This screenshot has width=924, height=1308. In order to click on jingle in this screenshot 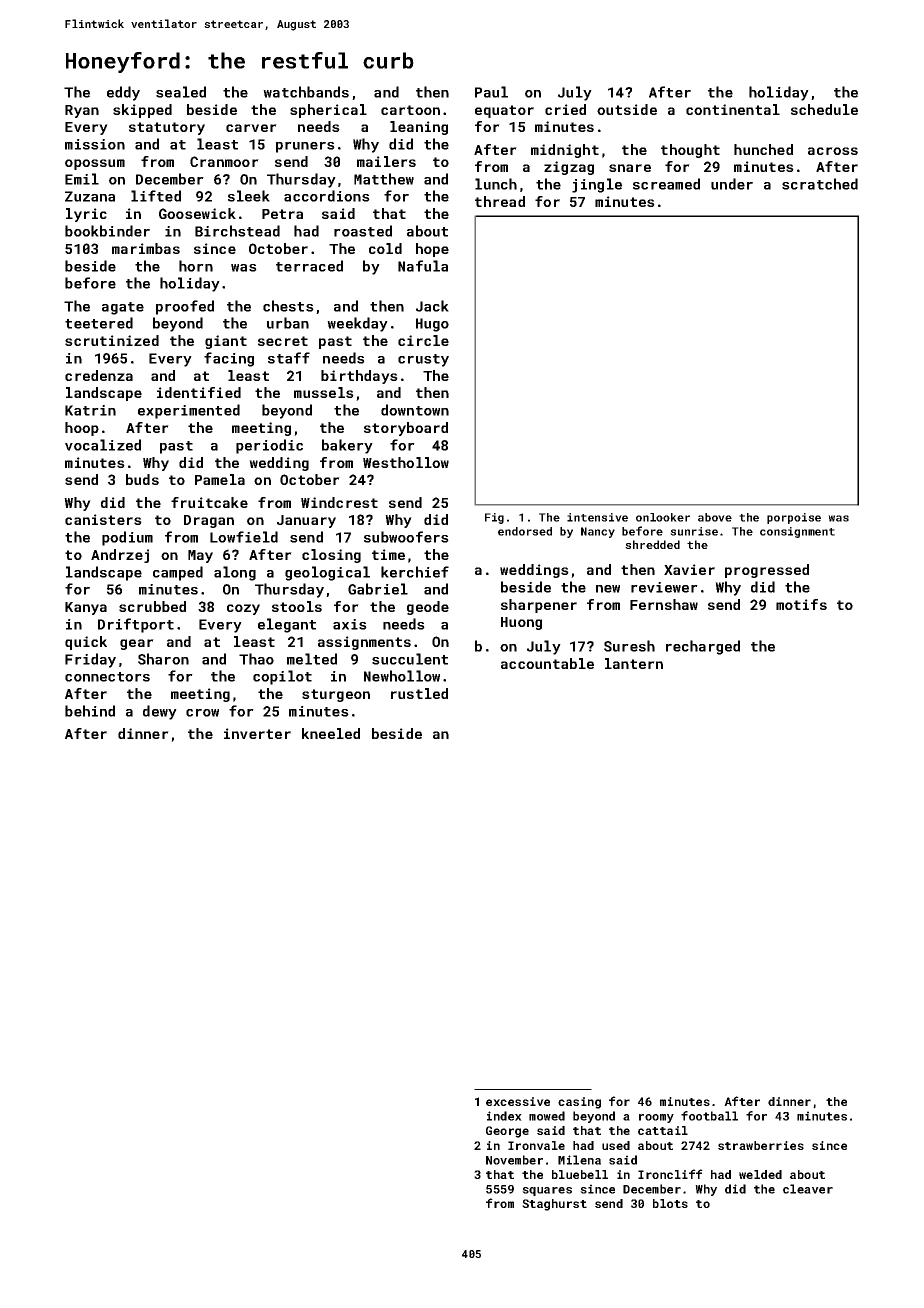, I will do `click(597, 185)`.
